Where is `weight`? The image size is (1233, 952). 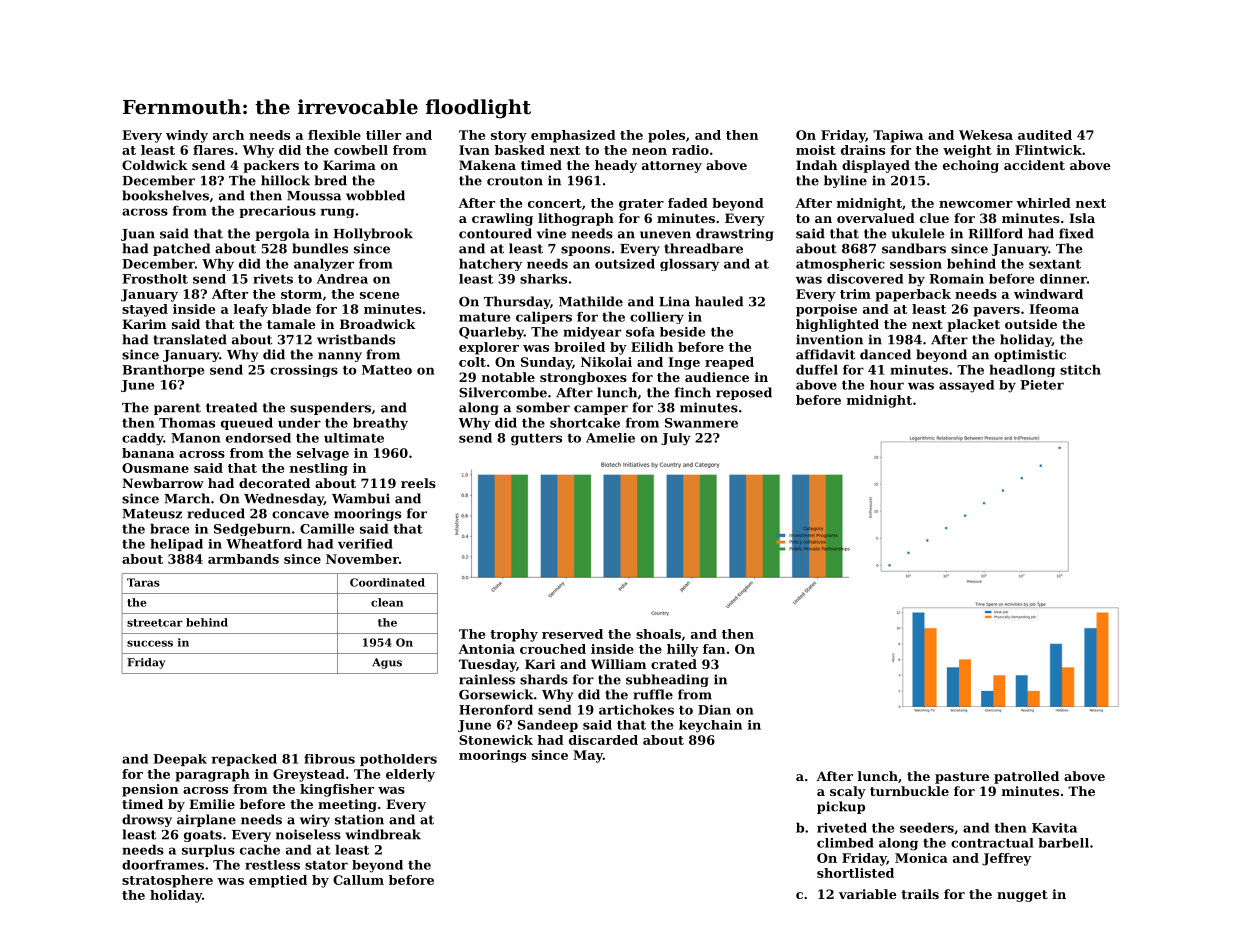
weight is located at coordinates (967, 151).
